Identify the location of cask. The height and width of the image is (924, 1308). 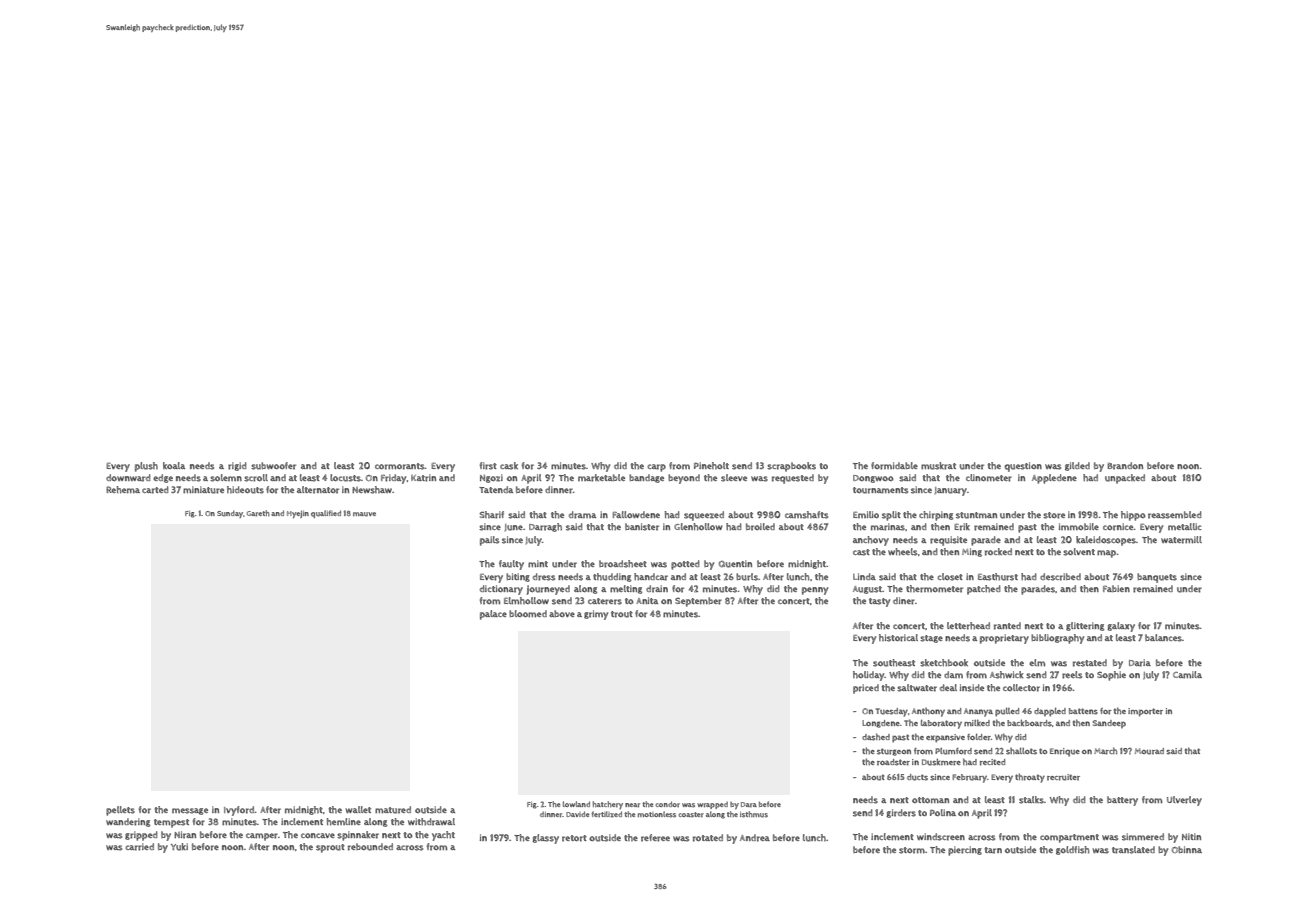
(509, 466).
